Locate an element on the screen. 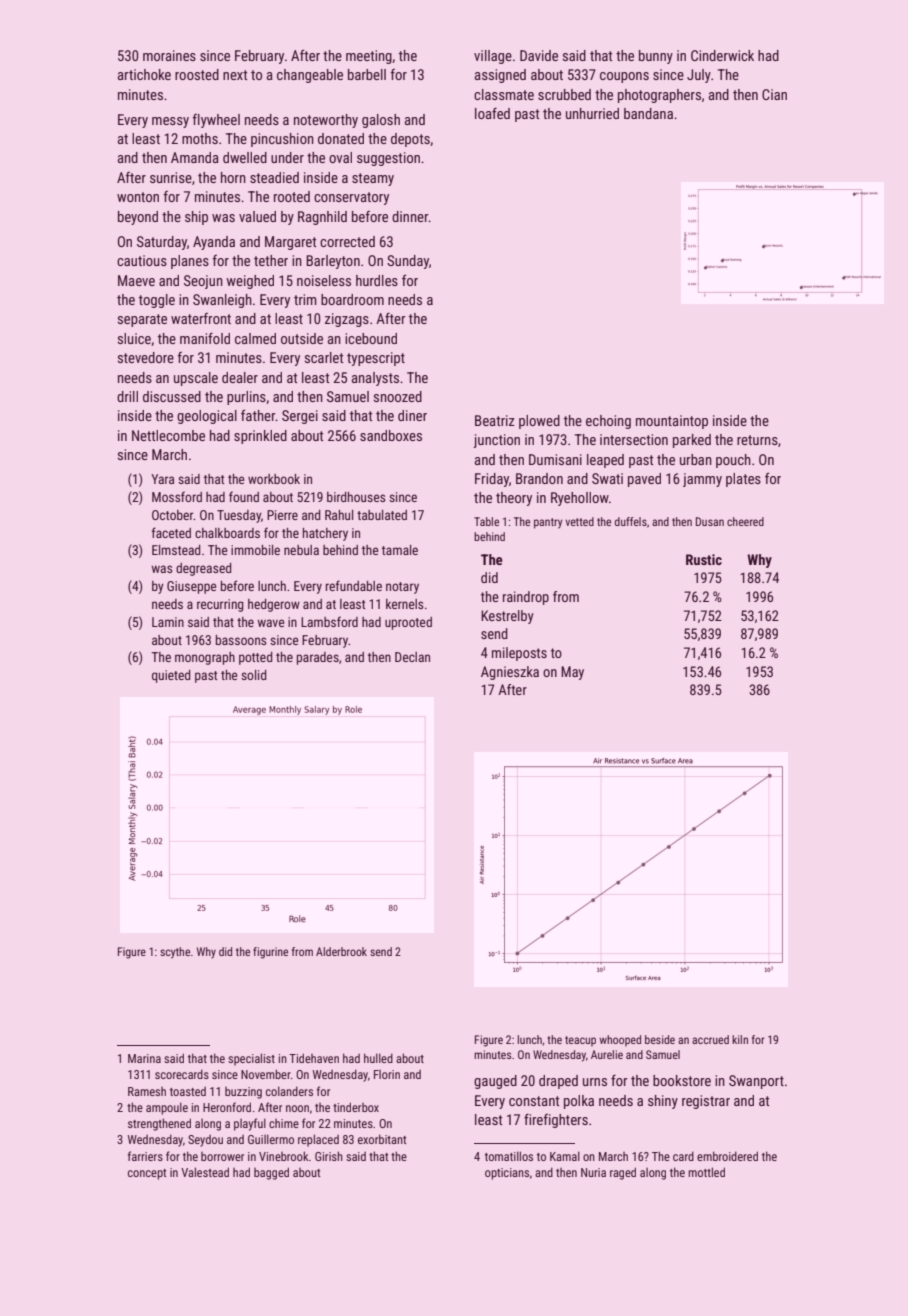 The image size is (908, 1316). Davide is located at coordinates (539, 55).
